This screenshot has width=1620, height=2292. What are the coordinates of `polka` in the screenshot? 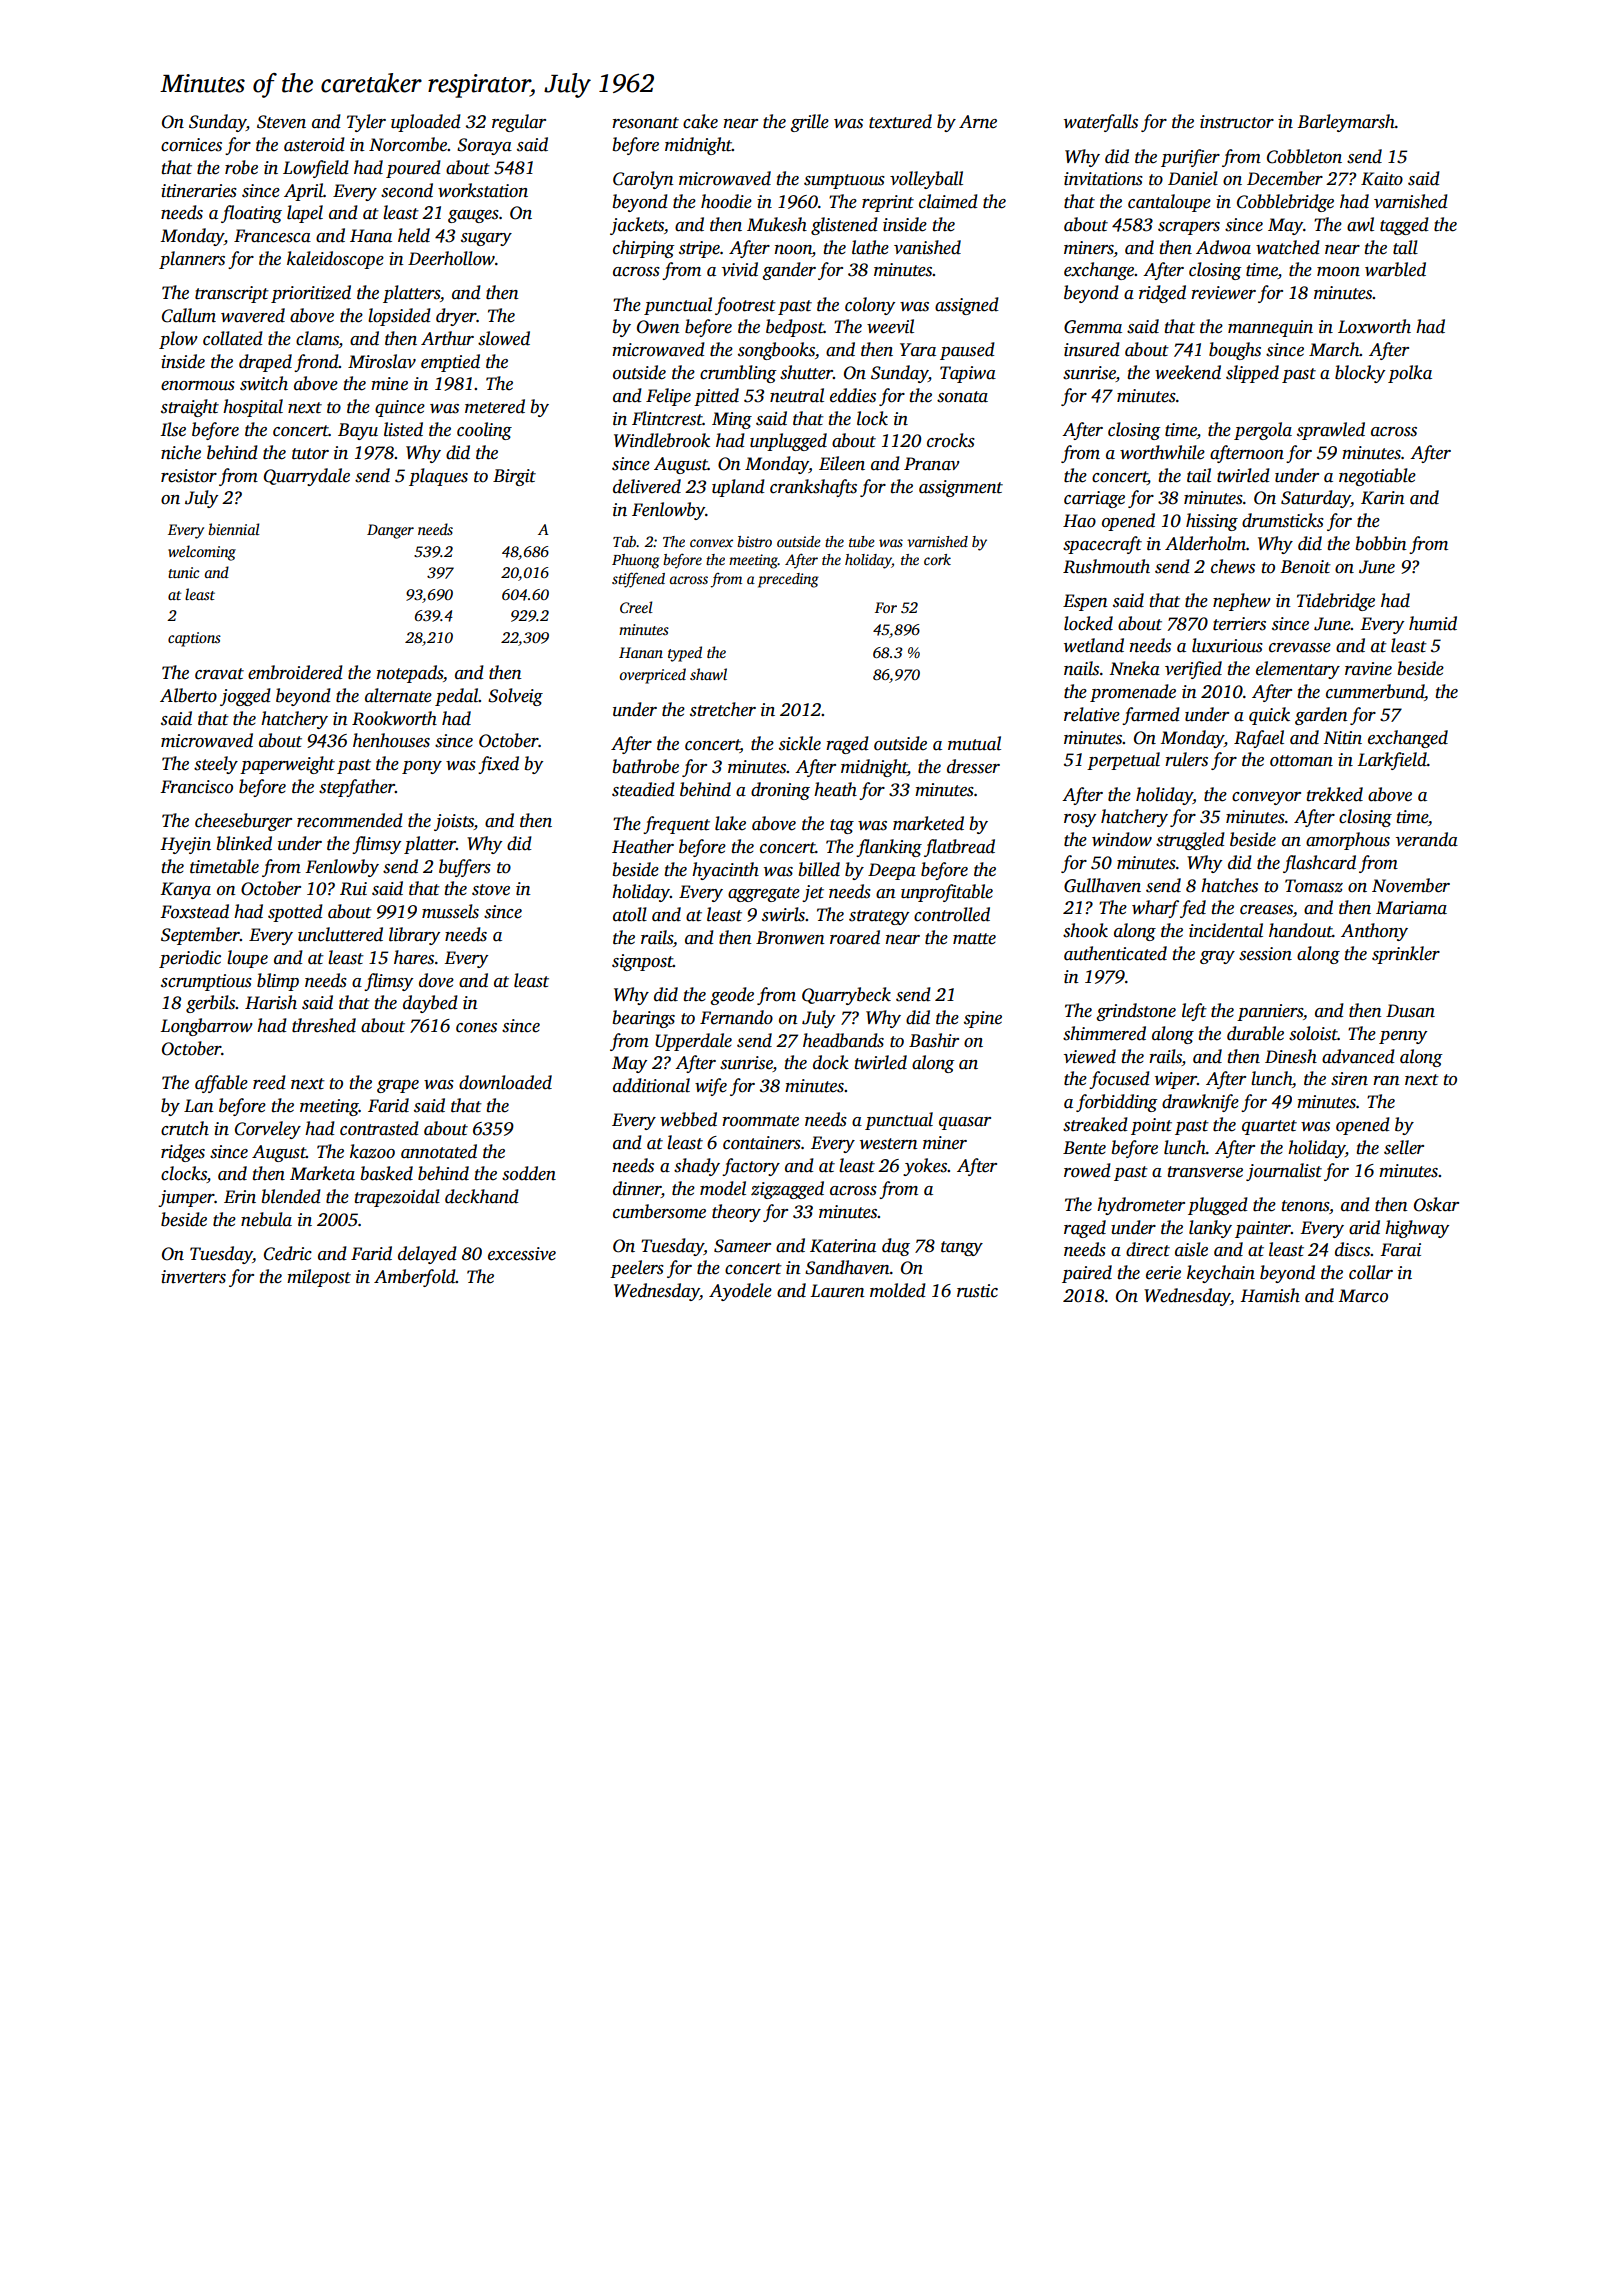 It's located at (1410, 374).
